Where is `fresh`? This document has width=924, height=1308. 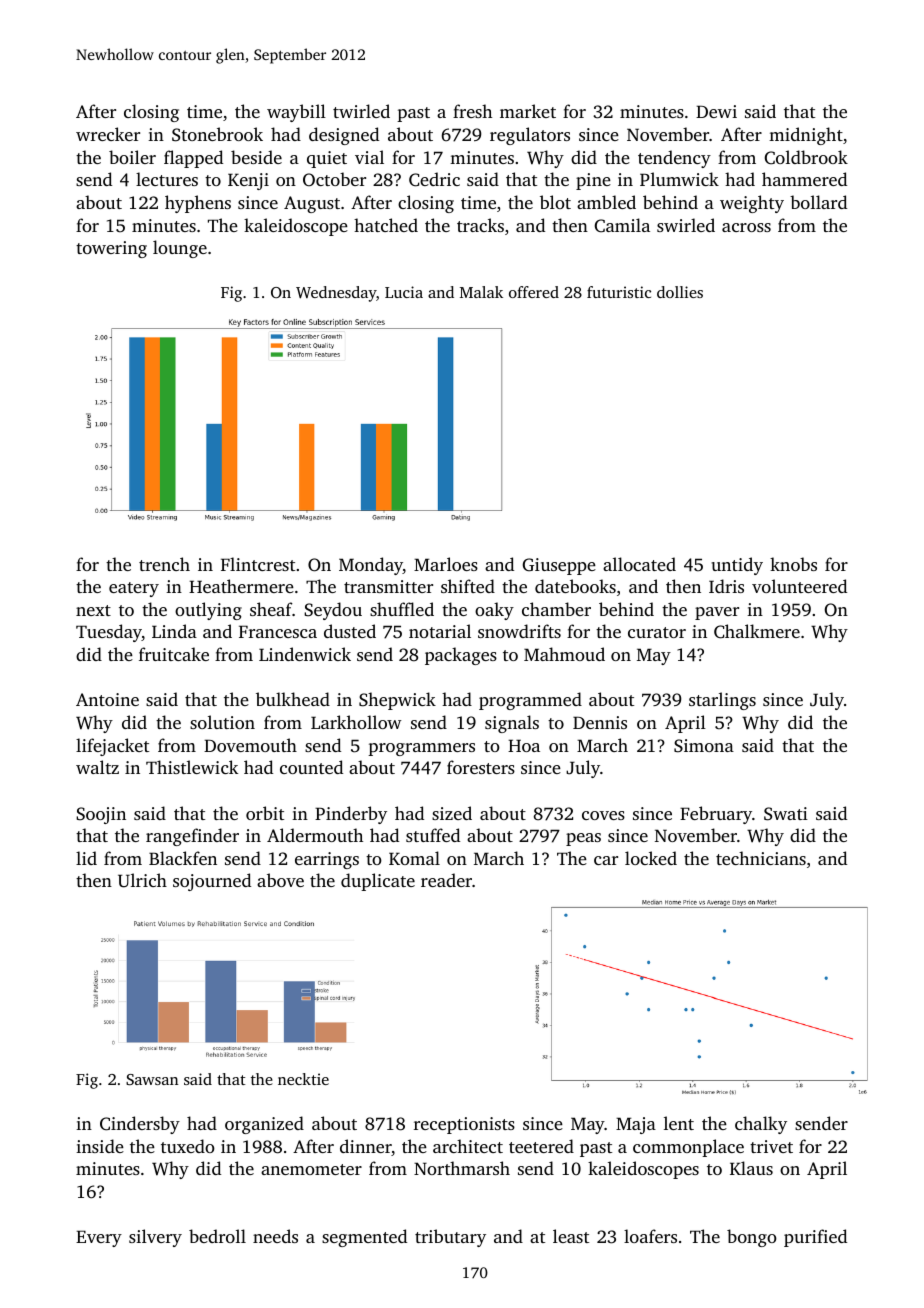 fresh is located at coordinates (472, 111).
